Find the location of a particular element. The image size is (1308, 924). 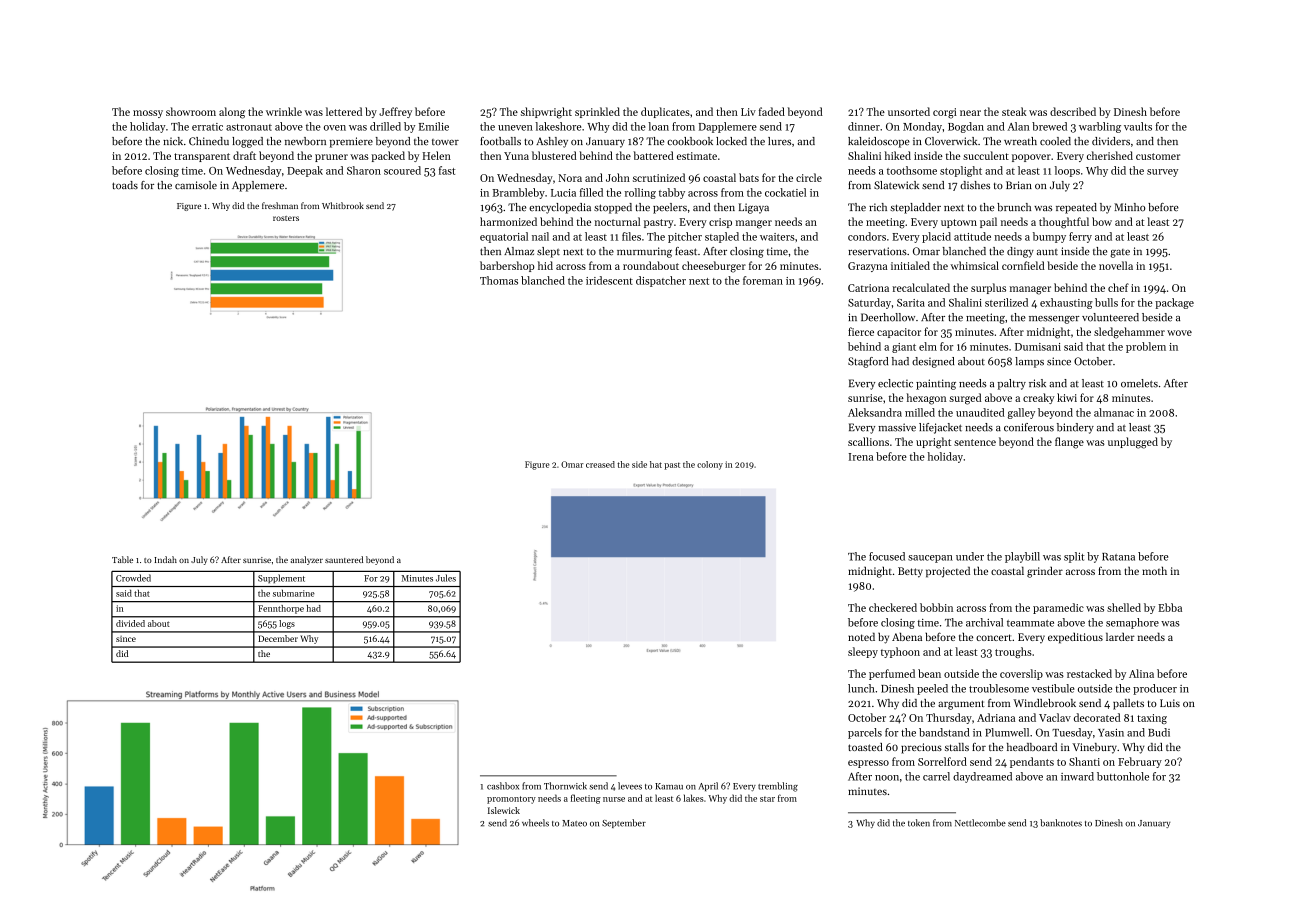

analyzer is located at coordinates (307, 560).
